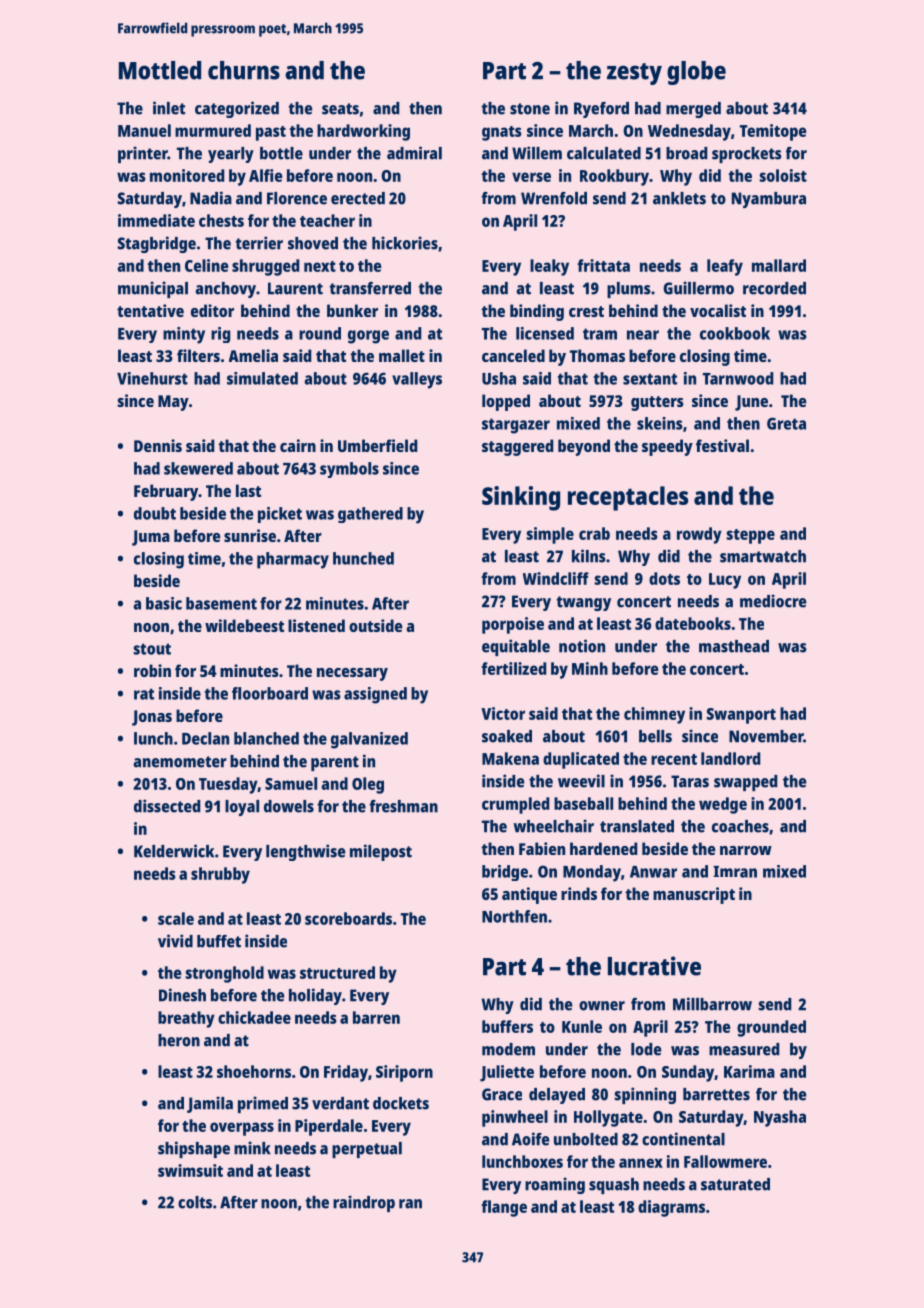 The width and height of the screenshot is (924, 1308). What do you see at coordinates (160, 70) in the screenshot?
I see `Mottled` at bounding box center [160, 70].
